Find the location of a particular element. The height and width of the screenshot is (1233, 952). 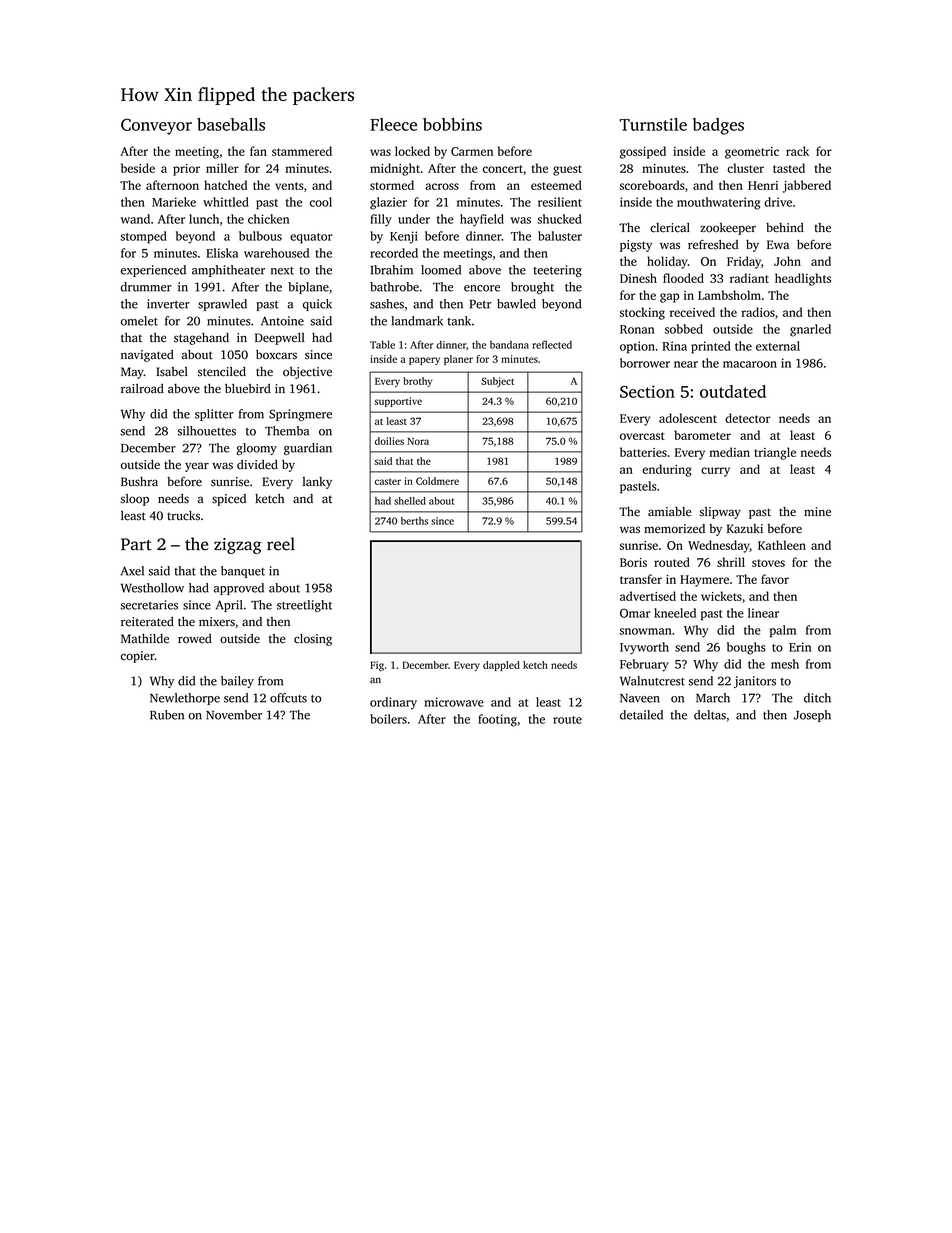

Eliska is located at coordinates (222, 253).
